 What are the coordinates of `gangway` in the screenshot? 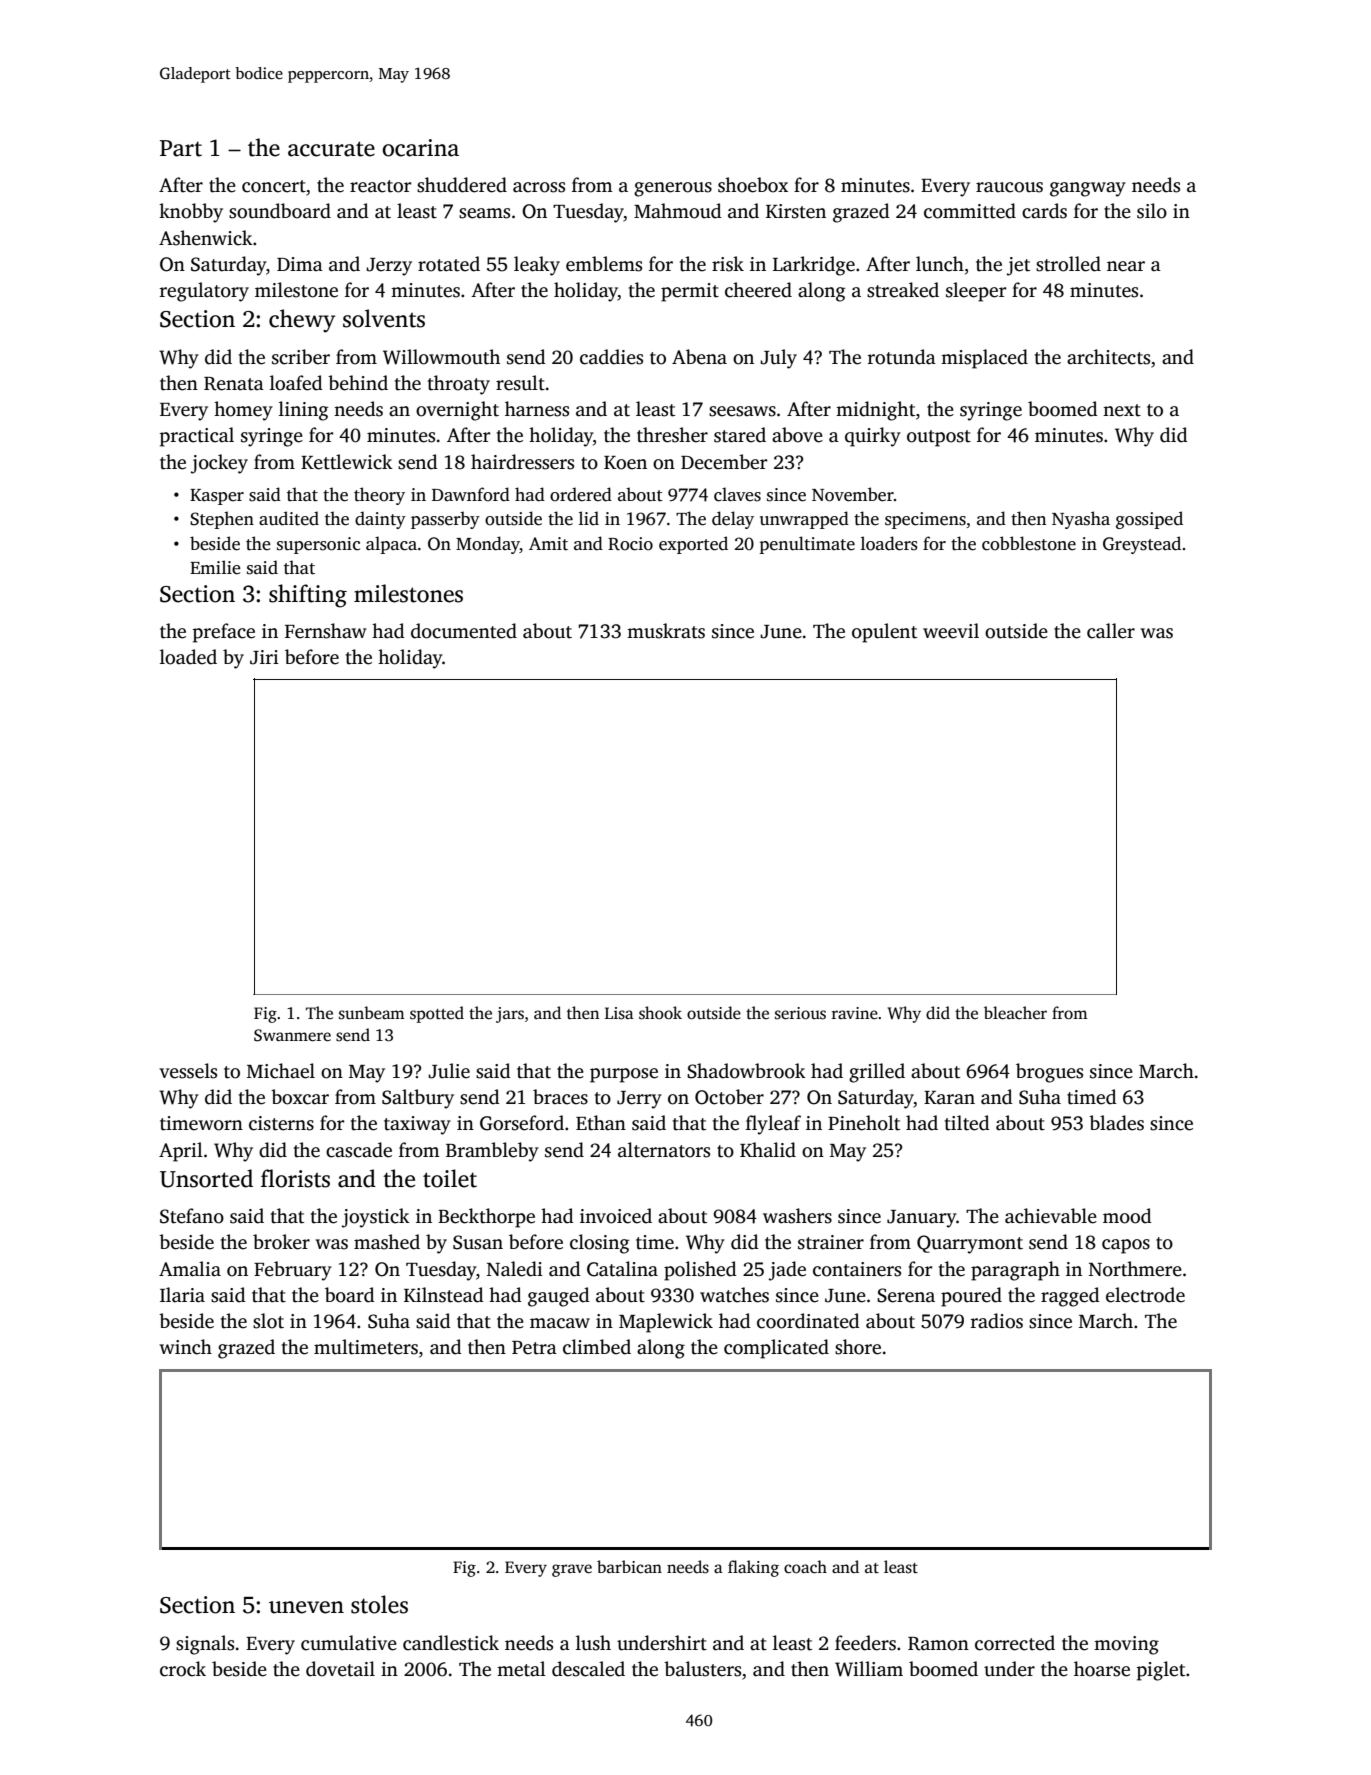 It's located at (1088, 189).
